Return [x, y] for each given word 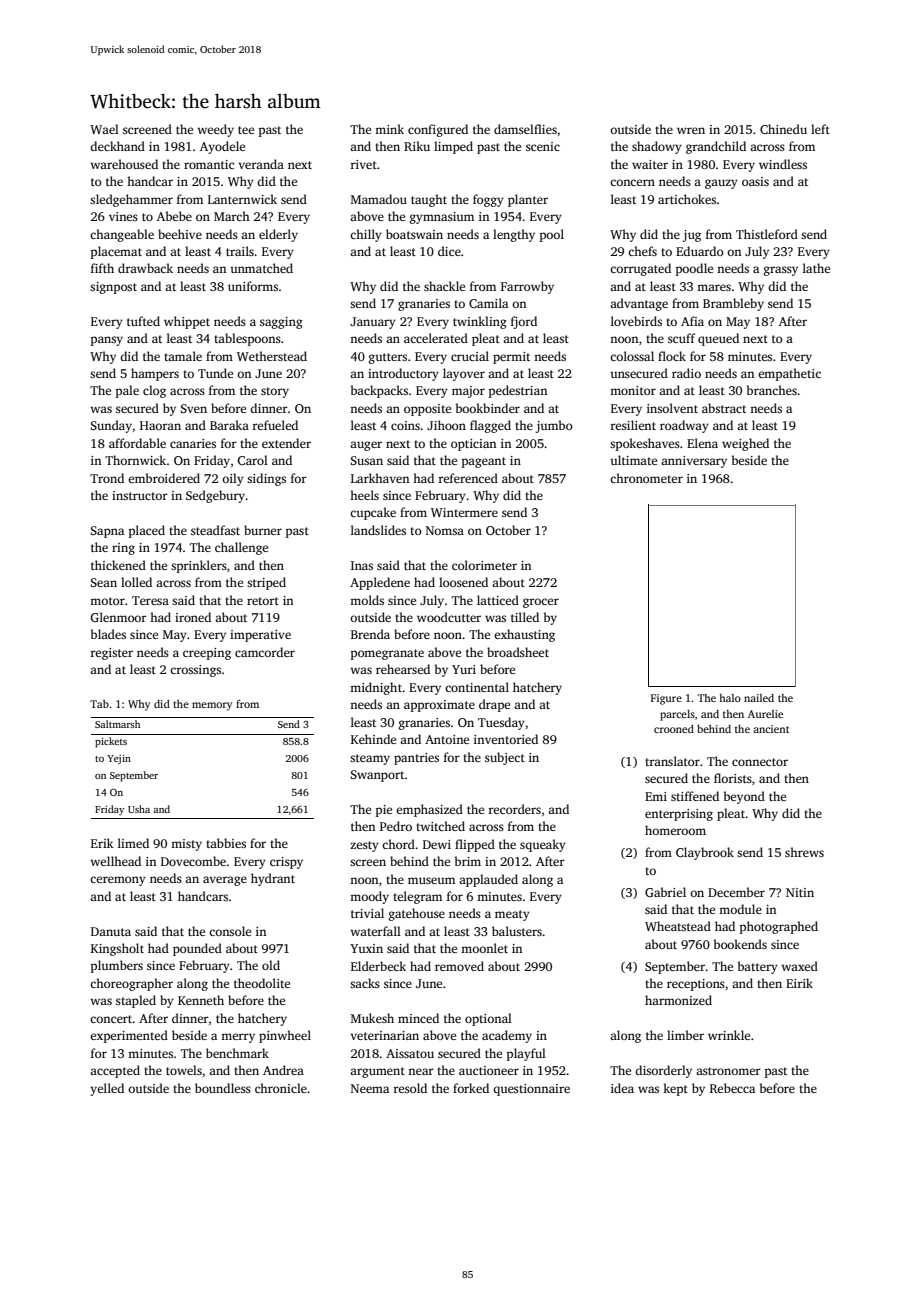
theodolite [262, 983]
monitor [633, 390]
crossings [195, 671]
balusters [517, 931]
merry [238, 1038]
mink [389, 129]
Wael [104, 129]
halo [730, 698]
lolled [136, 582]
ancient [771, 729]
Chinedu [783, 129]
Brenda [370, 634]
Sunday [111, 426]
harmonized [678, 1000]
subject [505, 758]
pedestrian [518, 391]
